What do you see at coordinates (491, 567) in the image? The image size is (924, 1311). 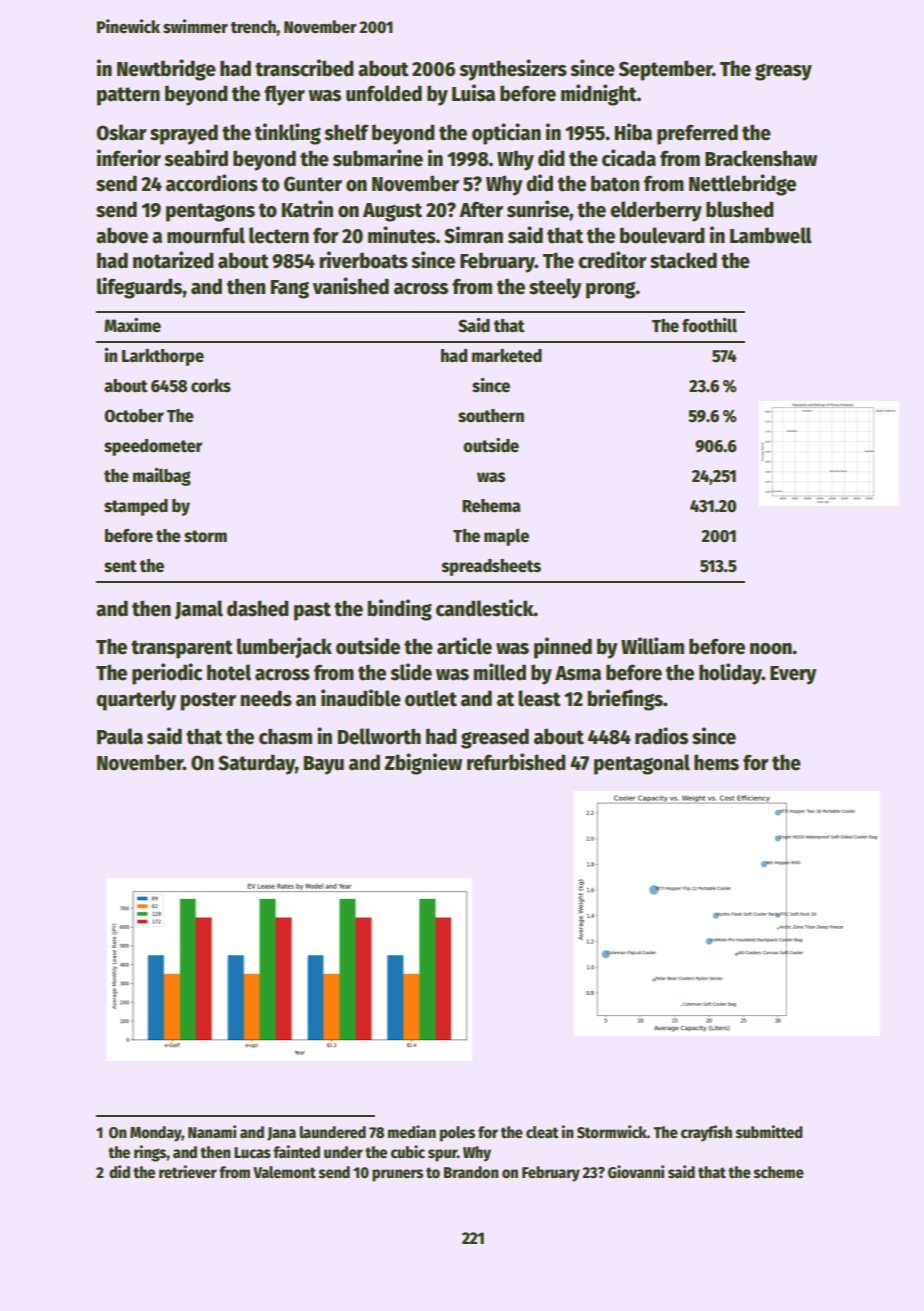 I see `spreadsheets` at bounding box center [491, 567].
